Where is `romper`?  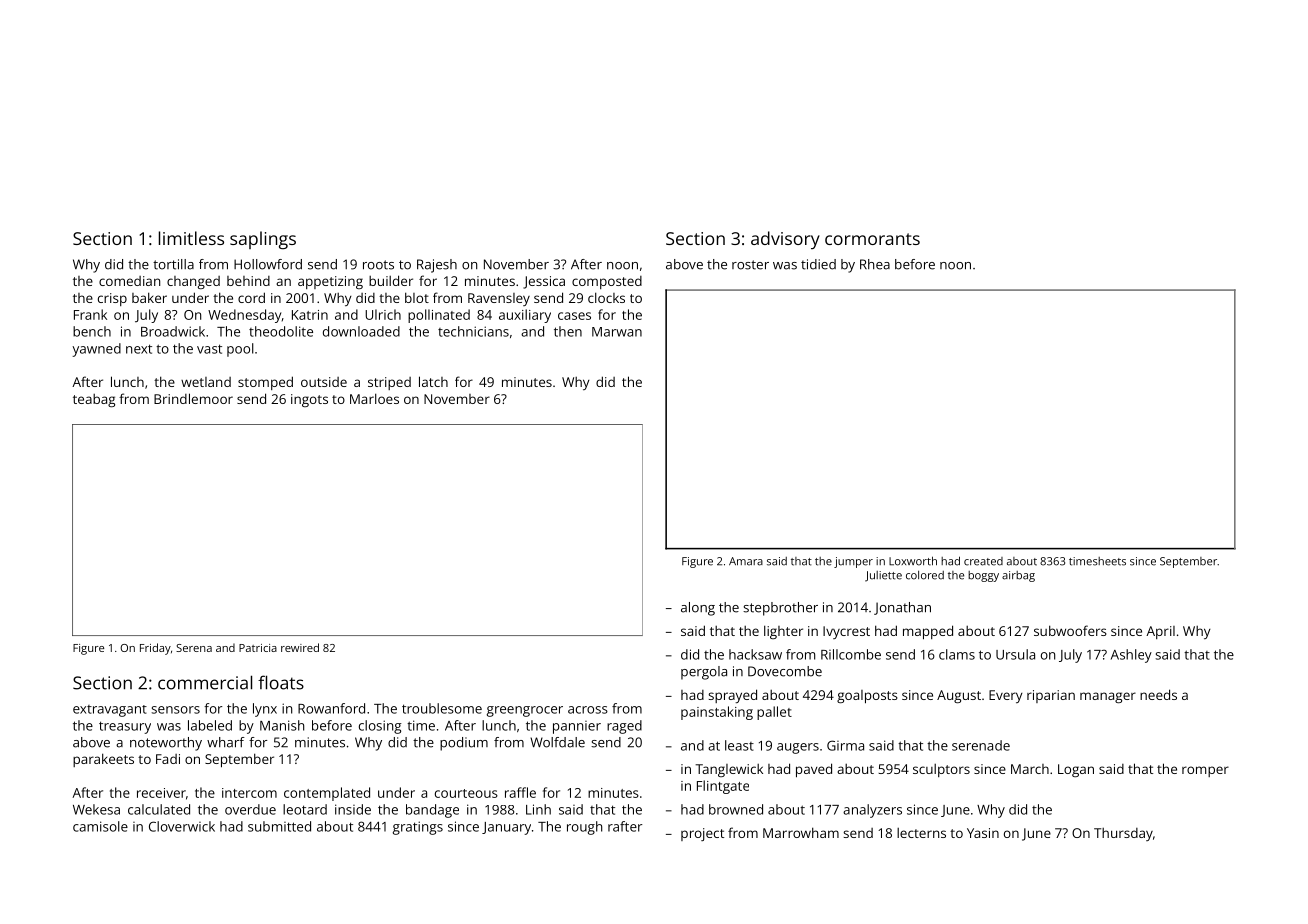
romper is located at coordinates (1205, 771).
